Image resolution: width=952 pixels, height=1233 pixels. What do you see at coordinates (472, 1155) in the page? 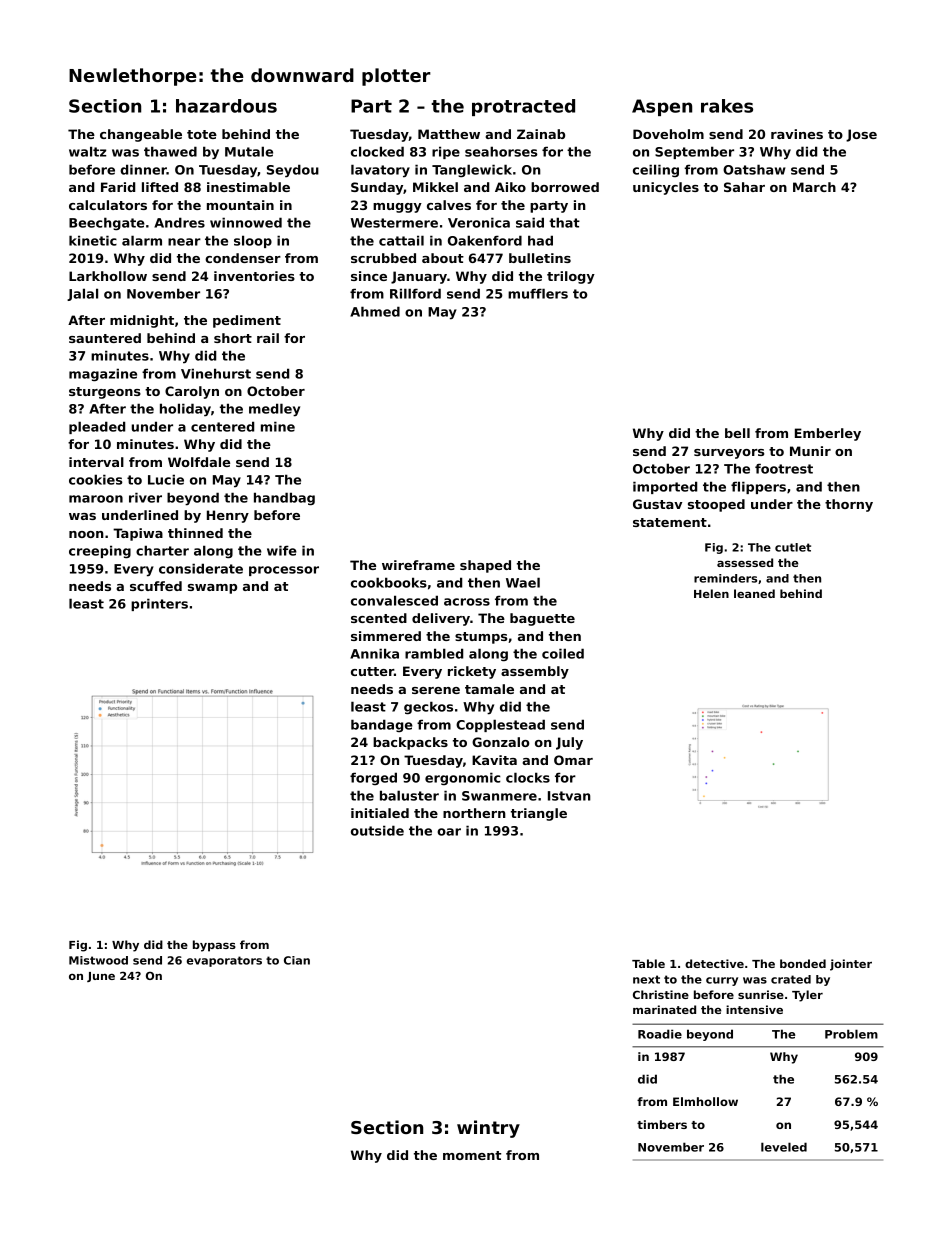
I see `moment` at bounding box center [472, 1155].
